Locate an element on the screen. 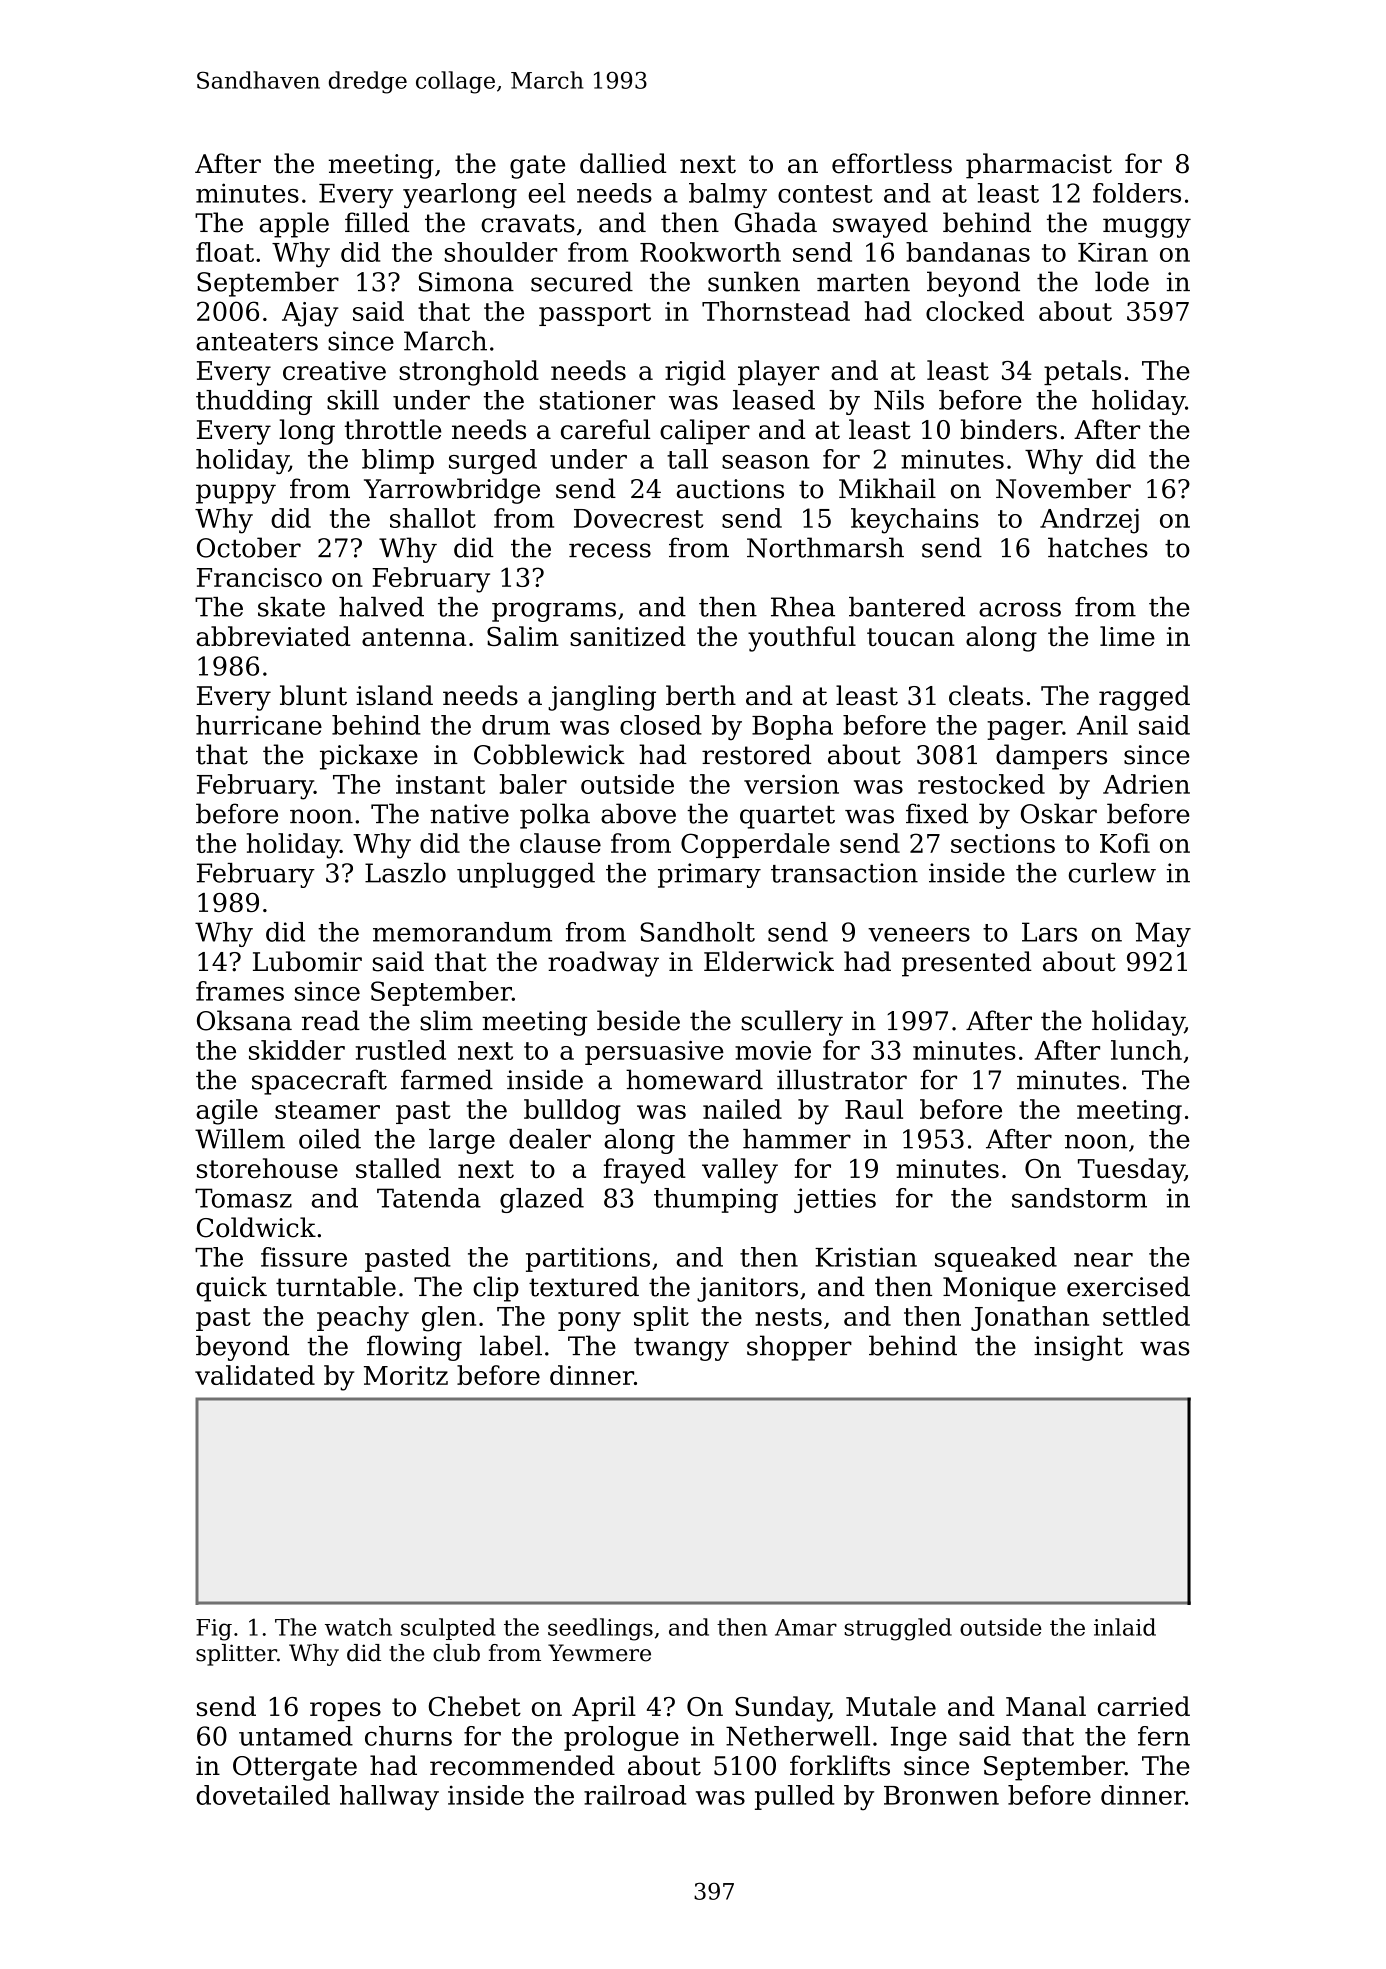  apple is located at coordinates (294, 225).
